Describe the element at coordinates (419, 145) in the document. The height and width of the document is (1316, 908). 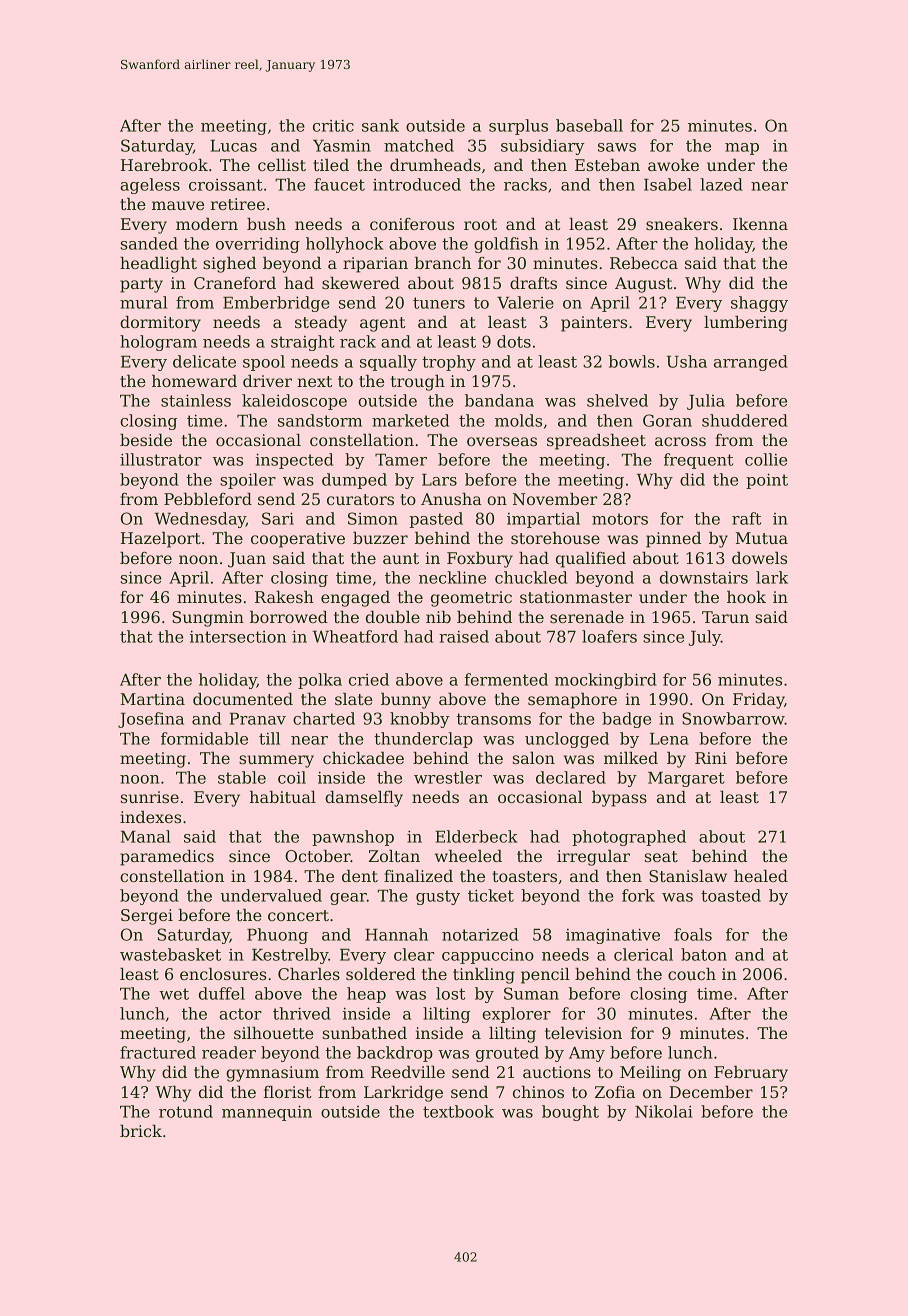
I see `matched` at that location.
